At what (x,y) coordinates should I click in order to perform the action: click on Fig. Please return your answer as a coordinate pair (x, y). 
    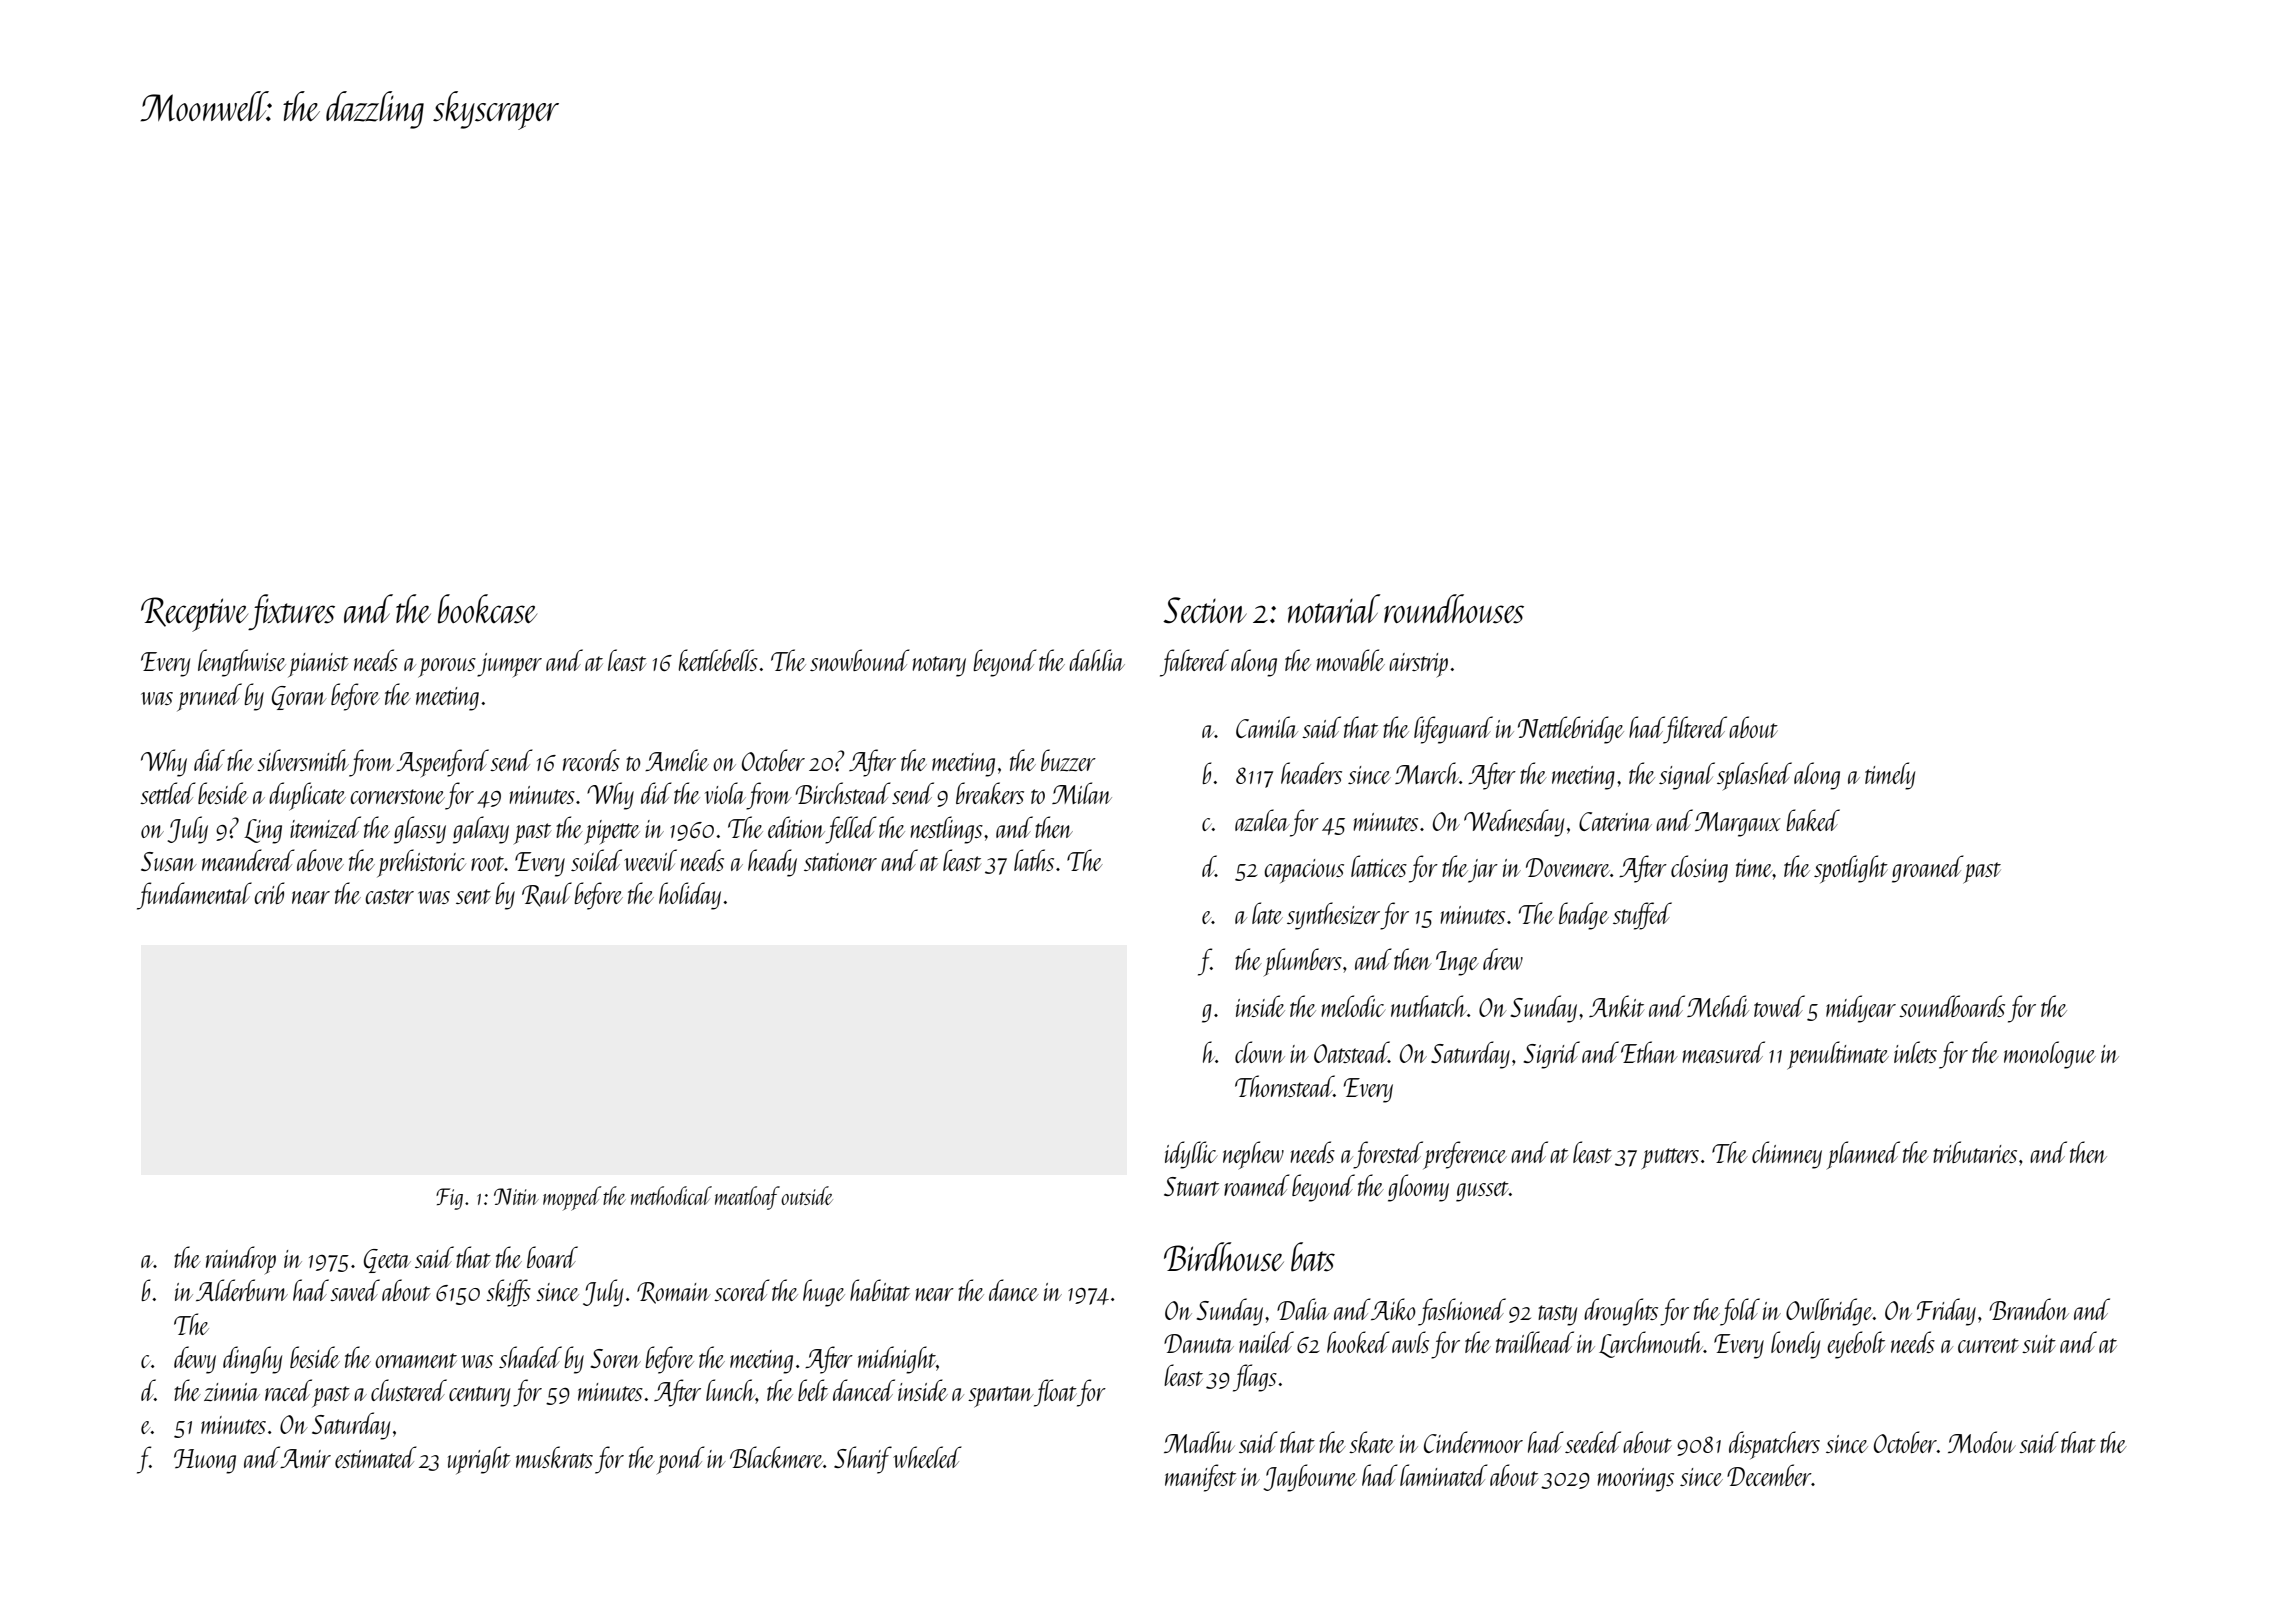
    Looking at the image, I should click on (449, 1199).
